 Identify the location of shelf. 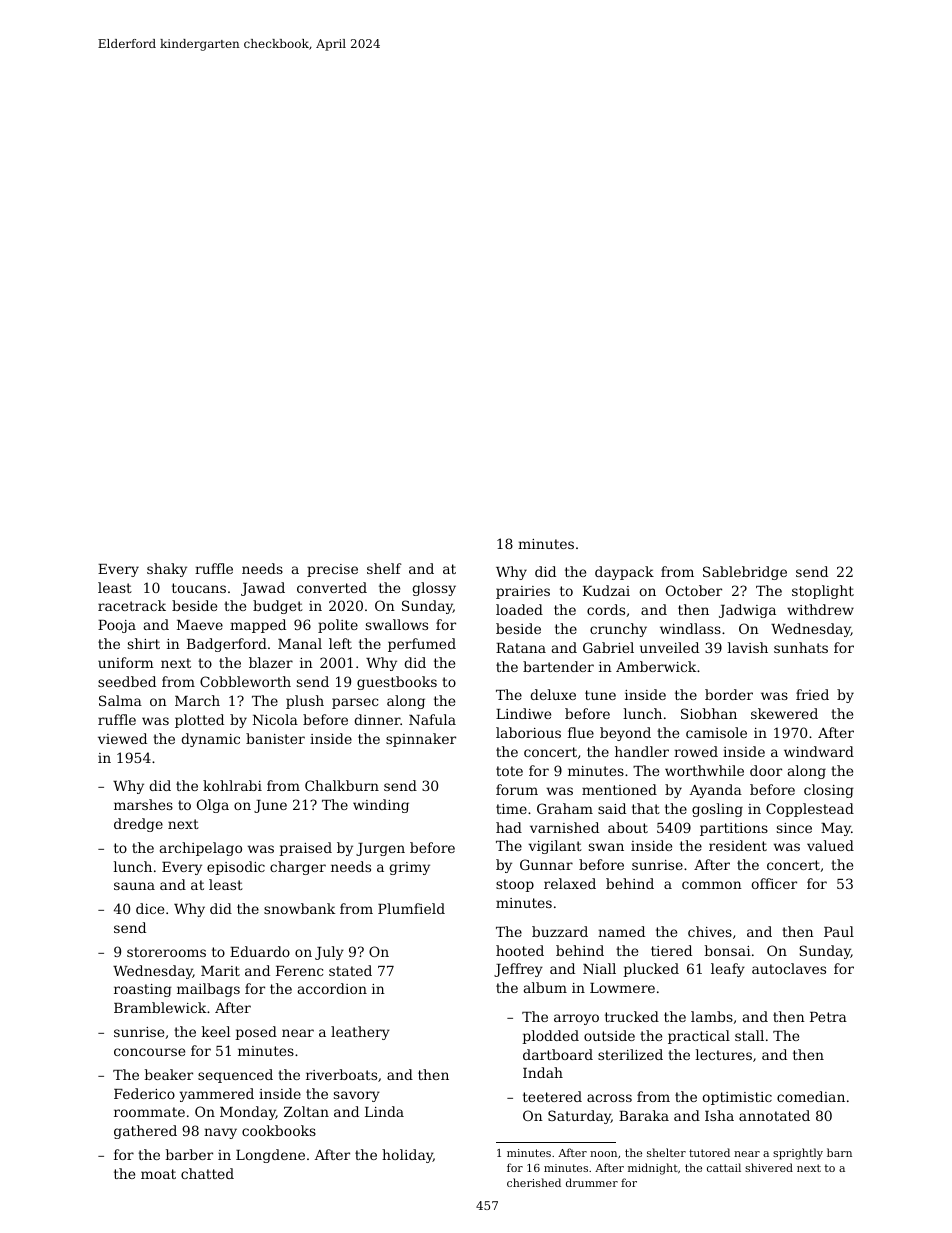
(384, 568).
